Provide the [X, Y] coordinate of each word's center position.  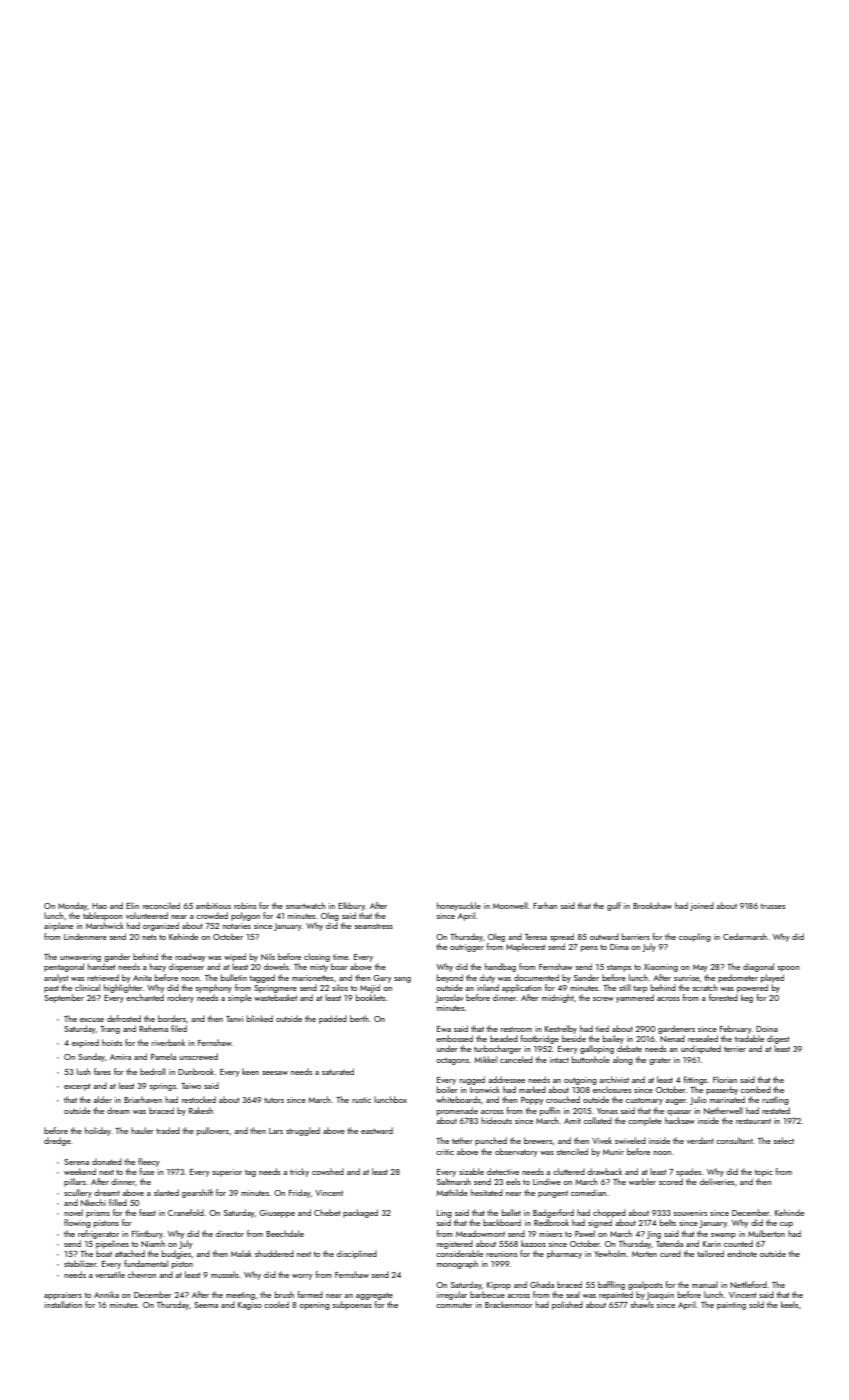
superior [227, 1173]
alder [102, 1099]
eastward [377, 1130]
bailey [613, 1039]
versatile [110, 1274]
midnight [558, 998]
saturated [338, 1071]
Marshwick [105, 925]
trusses [773, 906]
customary [644, 1101]
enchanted [145, 997]
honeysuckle [459, 906]
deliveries [717, 1181]
